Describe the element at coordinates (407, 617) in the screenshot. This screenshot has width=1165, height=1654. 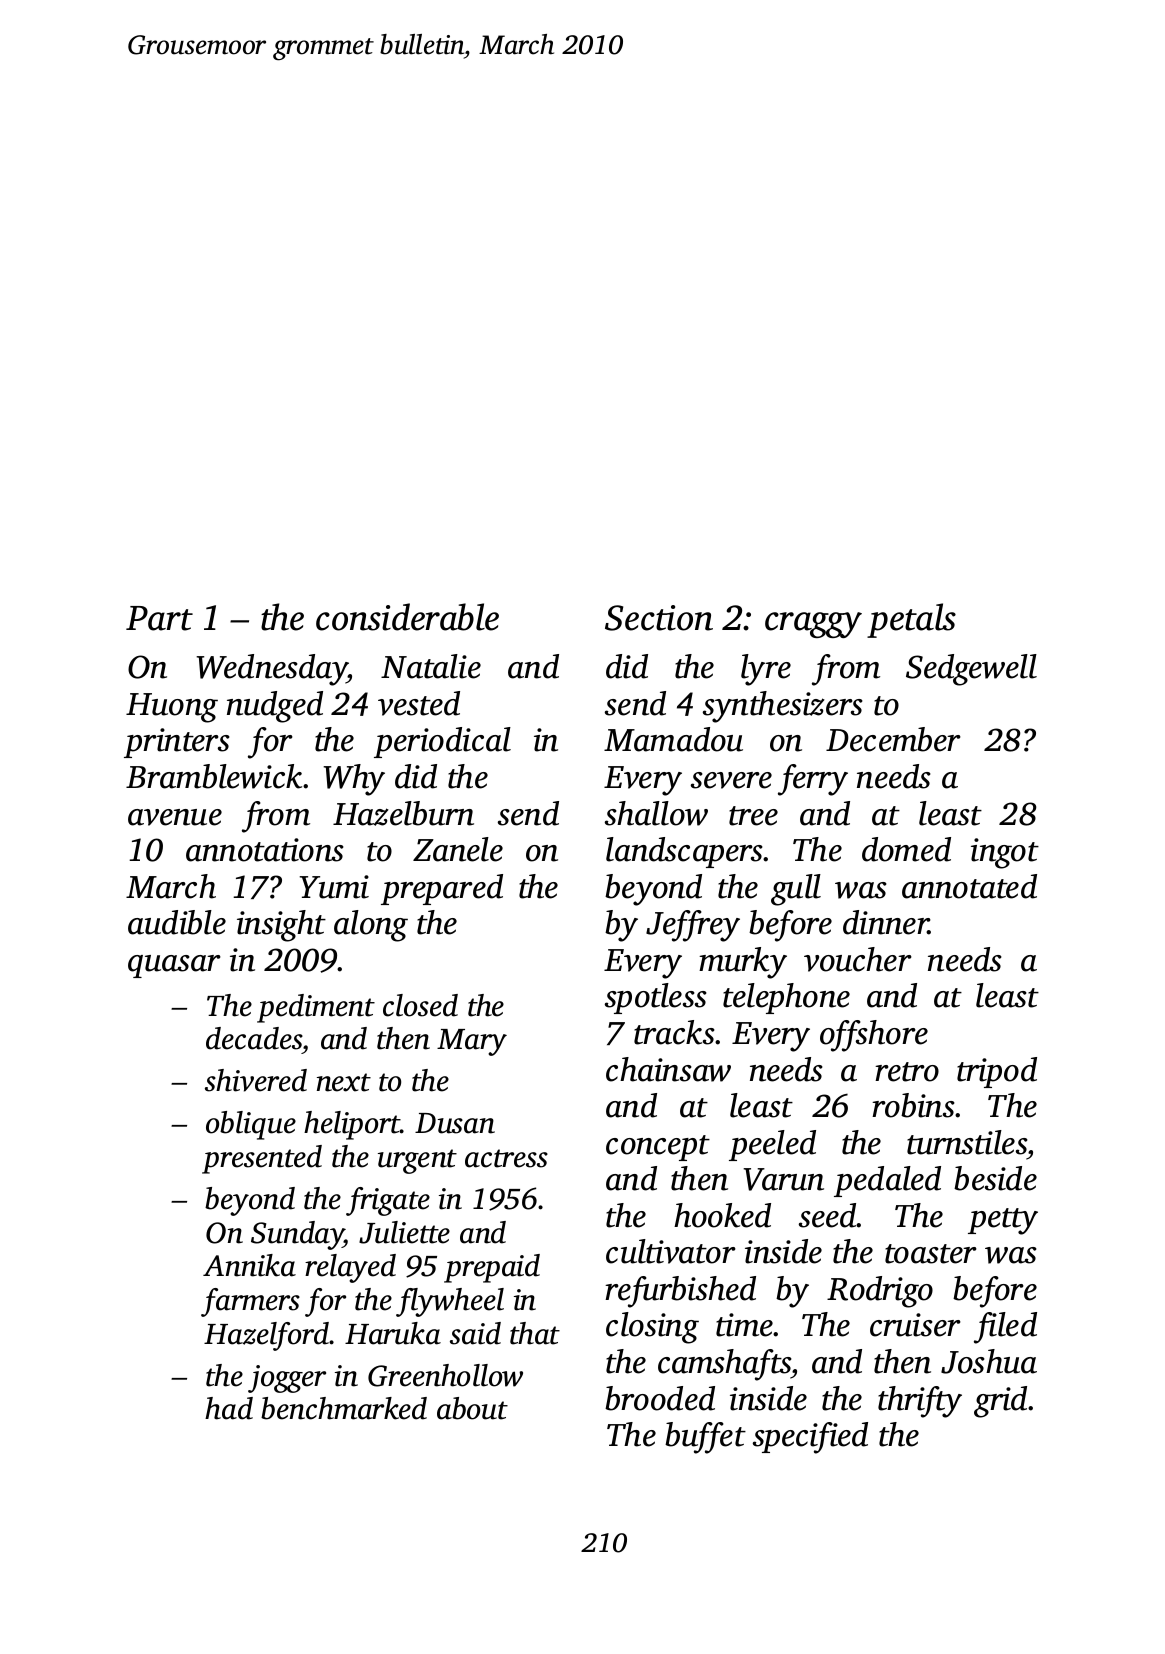
I see `considerable` at that location.
